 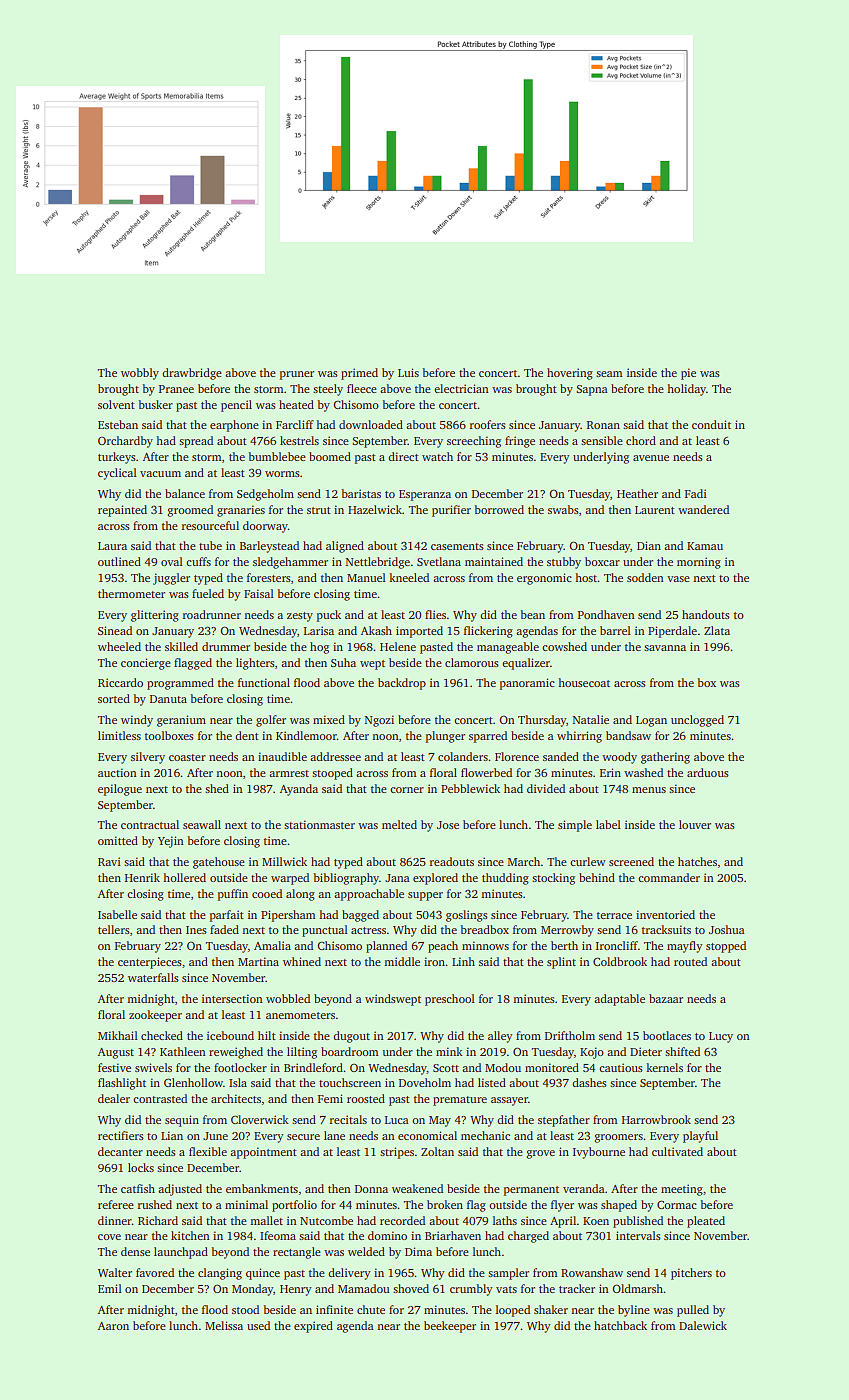 I want to click on flies, so click(x=435, y=614).
